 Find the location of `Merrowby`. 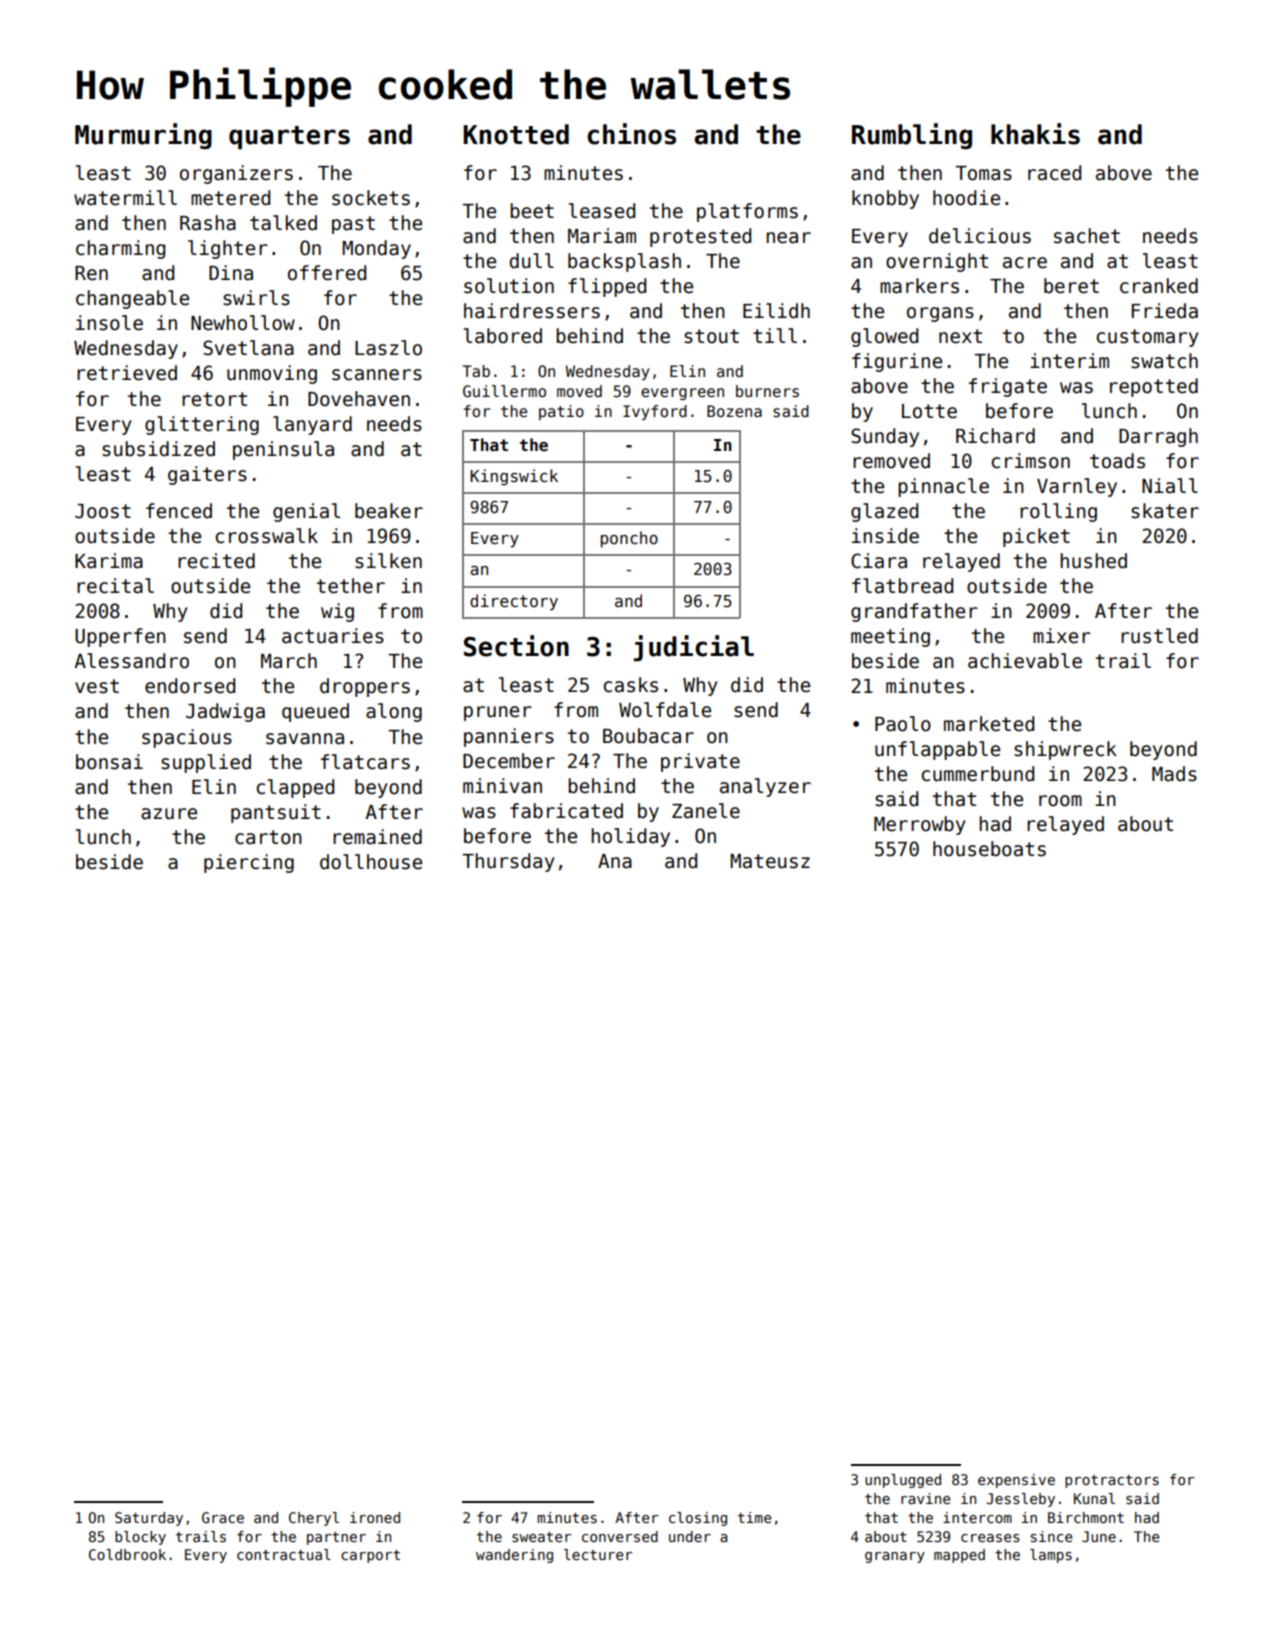

Merrowby is located at coordinates (919, 825).
